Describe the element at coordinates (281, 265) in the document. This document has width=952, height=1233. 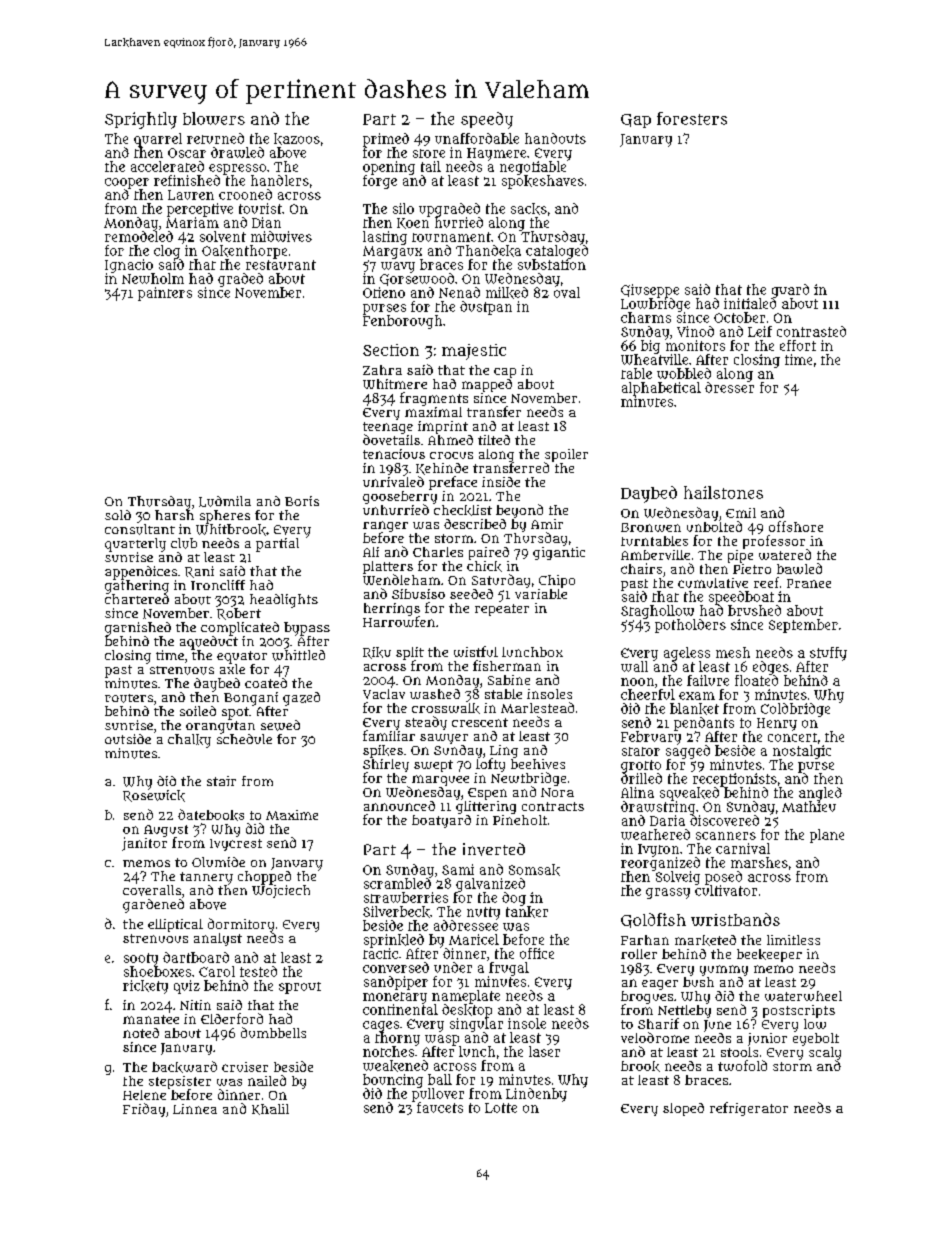
I see `restaurant` at that location.
